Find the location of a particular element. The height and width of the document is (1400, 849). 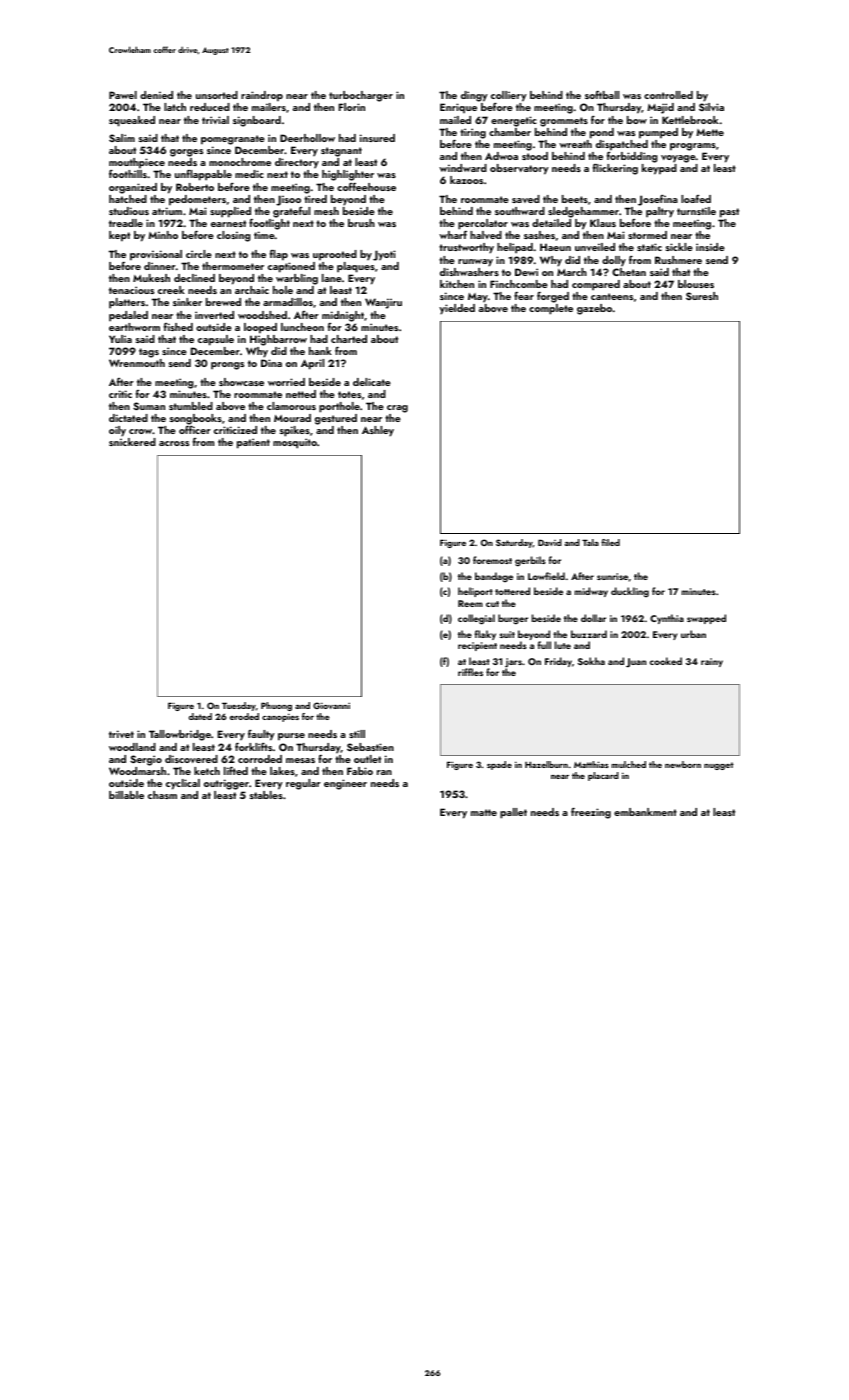

snickered is located at coordinates (132, 442).
